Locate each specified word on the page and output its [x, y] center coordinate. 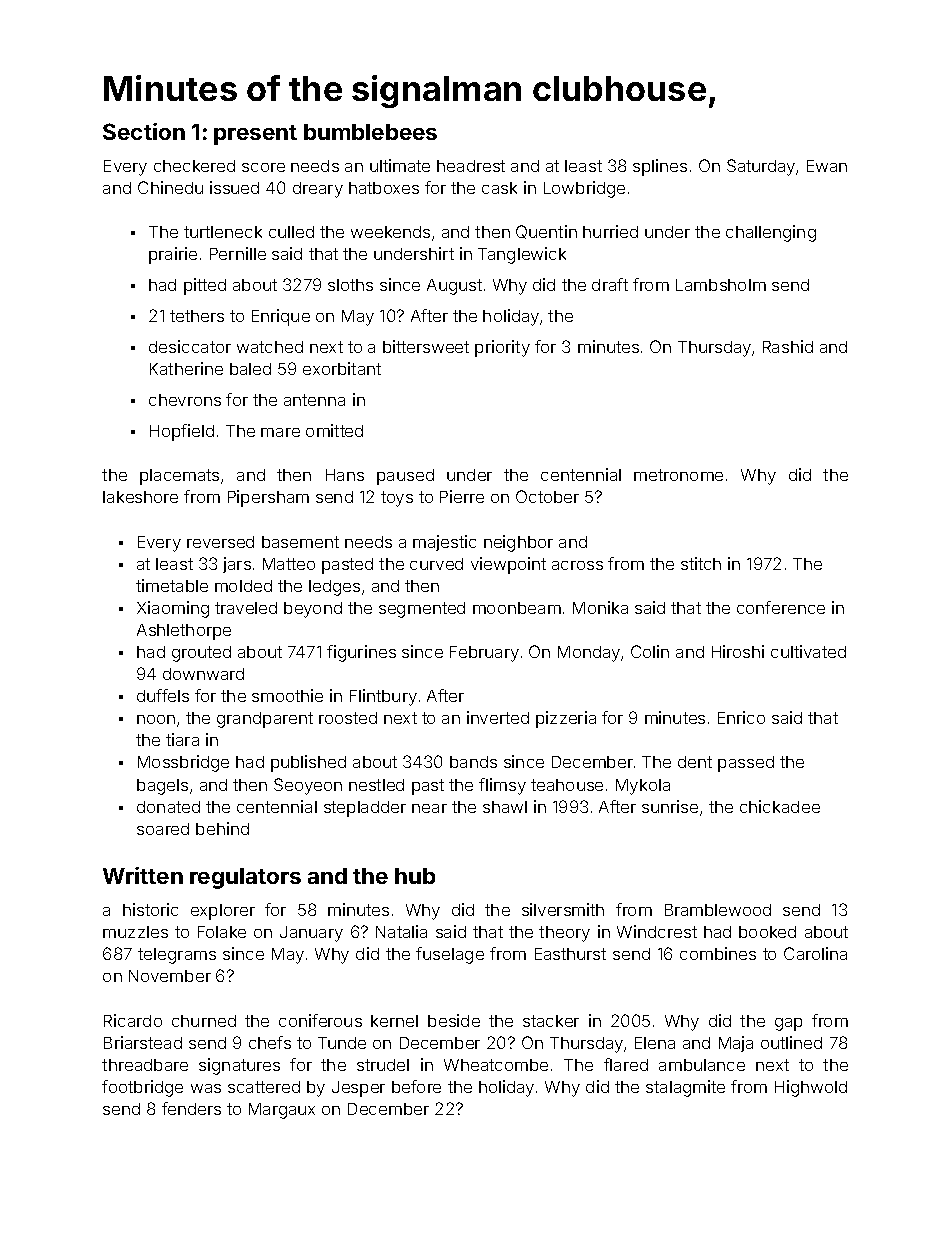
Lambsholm [721, 285]
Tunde [342, 1043]
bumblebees [370, 132]
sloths [350, 285]
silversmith [563, 909]
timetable [172, 585]
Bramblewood [718, 910]
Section [144, 131]
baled [250, 369]
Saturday [761, 167]
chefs [270, 1042]
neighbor [518, 543]
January [311, 934]
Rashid [788, 346]
